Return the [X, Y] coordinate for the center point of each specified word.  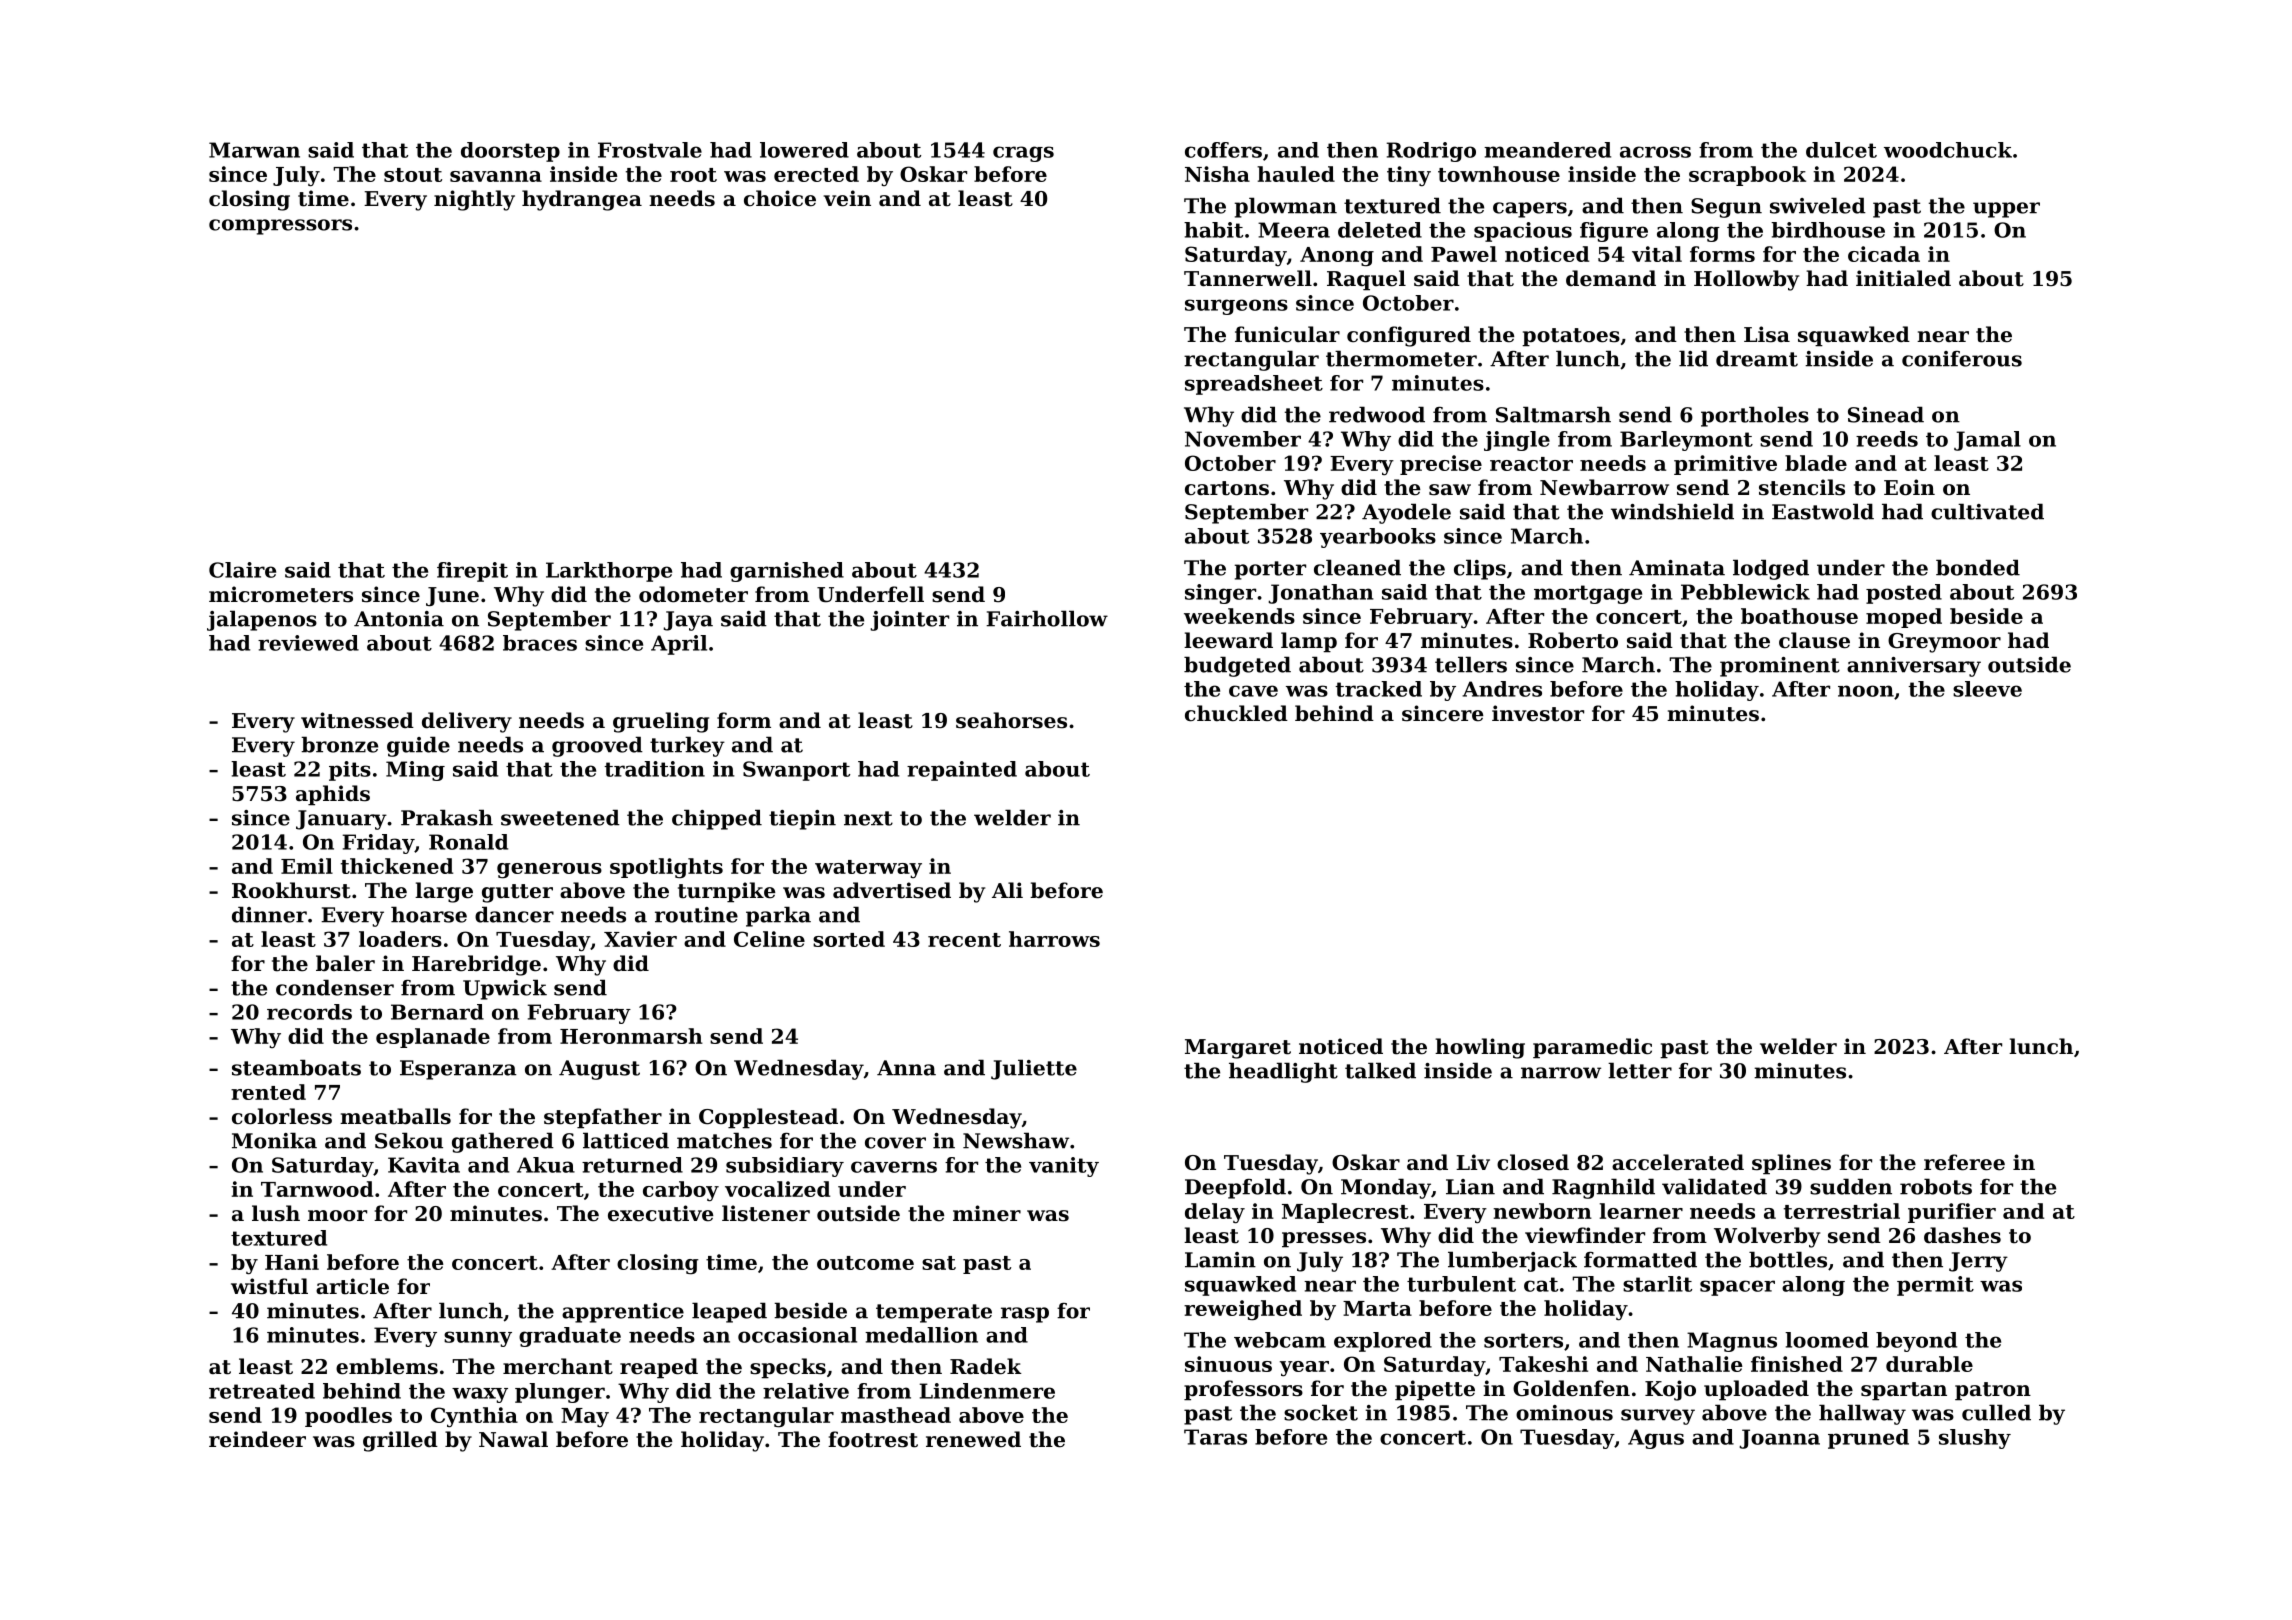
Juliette [1034, 1069]
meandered [1547, 150]
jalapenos [262, 620]
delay [1215, 1213]
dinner [269, 914]
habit [1213, 230]
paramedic [1592, 1048]
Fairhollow [1047, 618]
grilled [400, 1441]
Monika [274, 1140]
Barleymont [1686, 441]
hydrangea [582, 200]
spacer [1737, 1288]
